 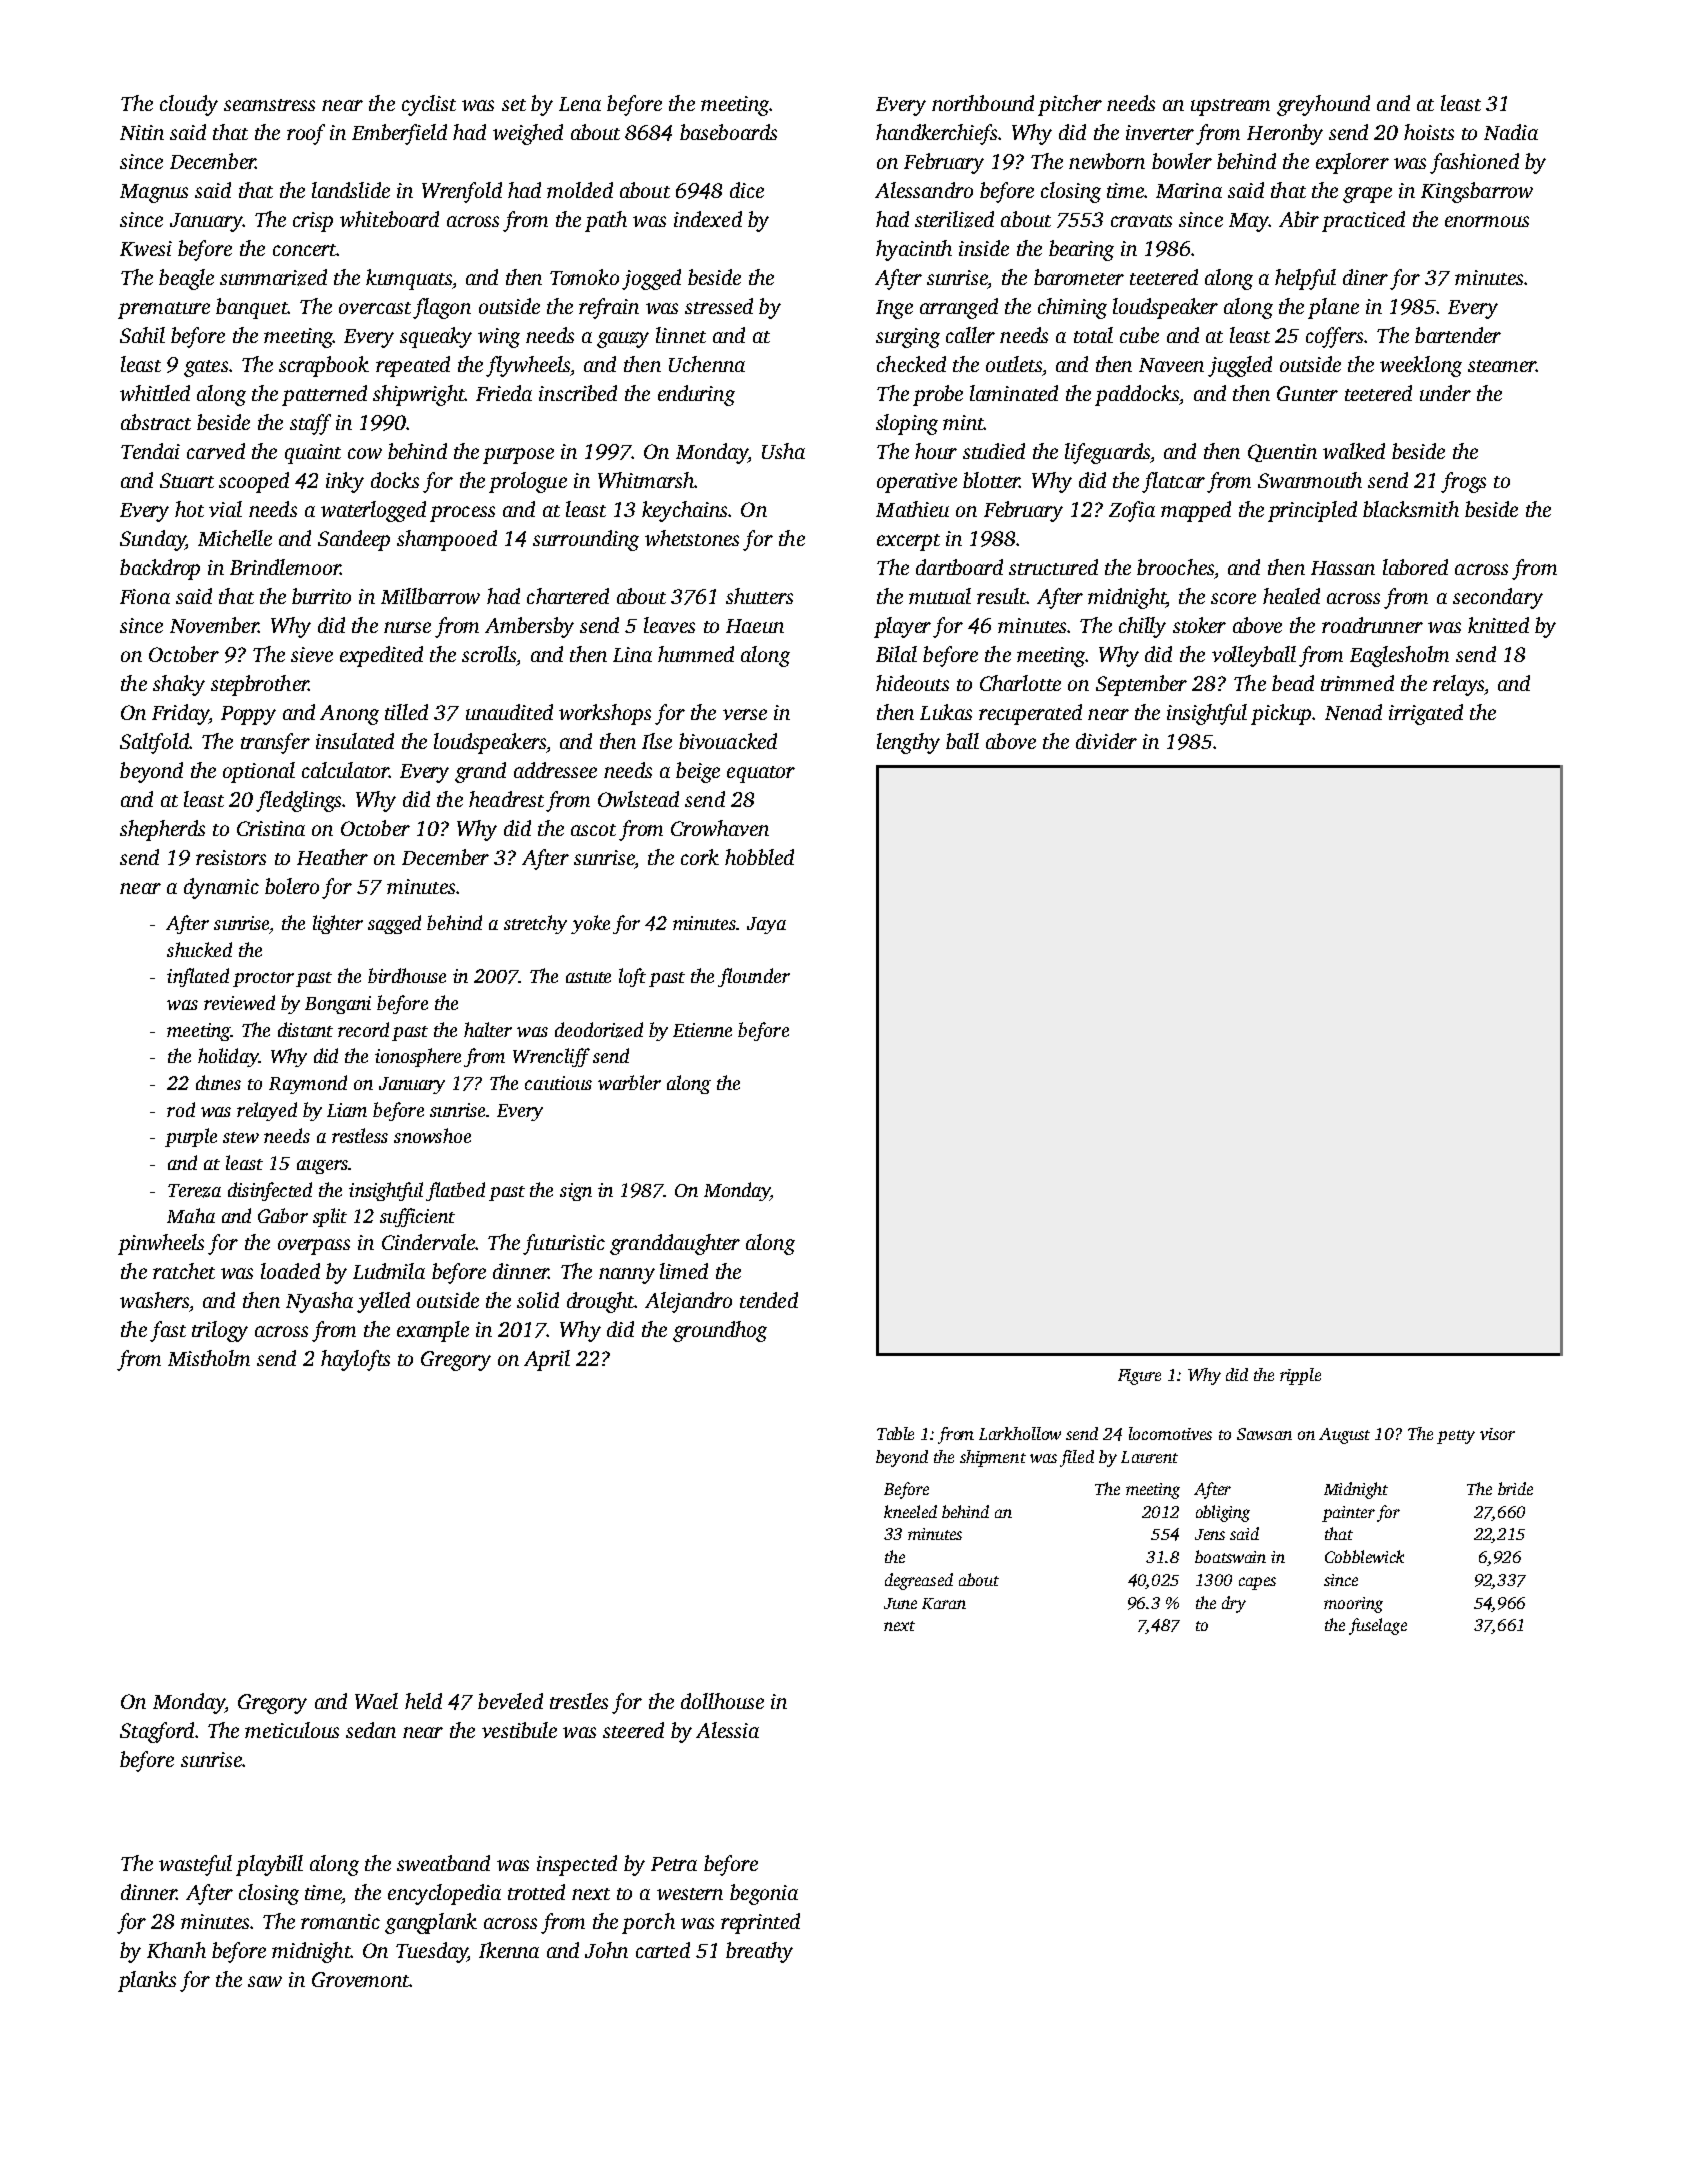 What do you see at coordinates (338, 924) in the document?
I see `lighter` at bounding box center [338, 924].
